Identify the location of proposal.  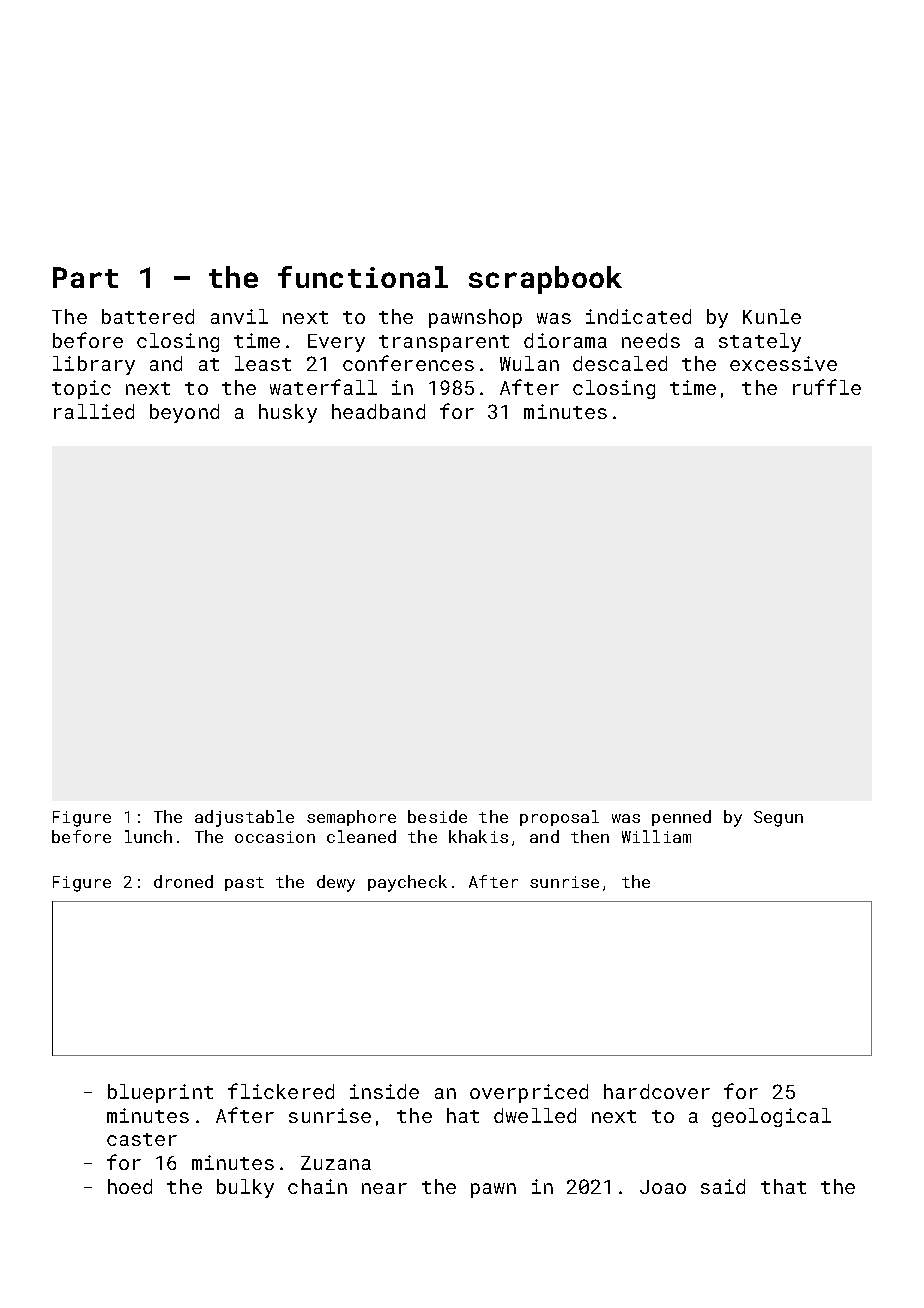
(559, 818).
